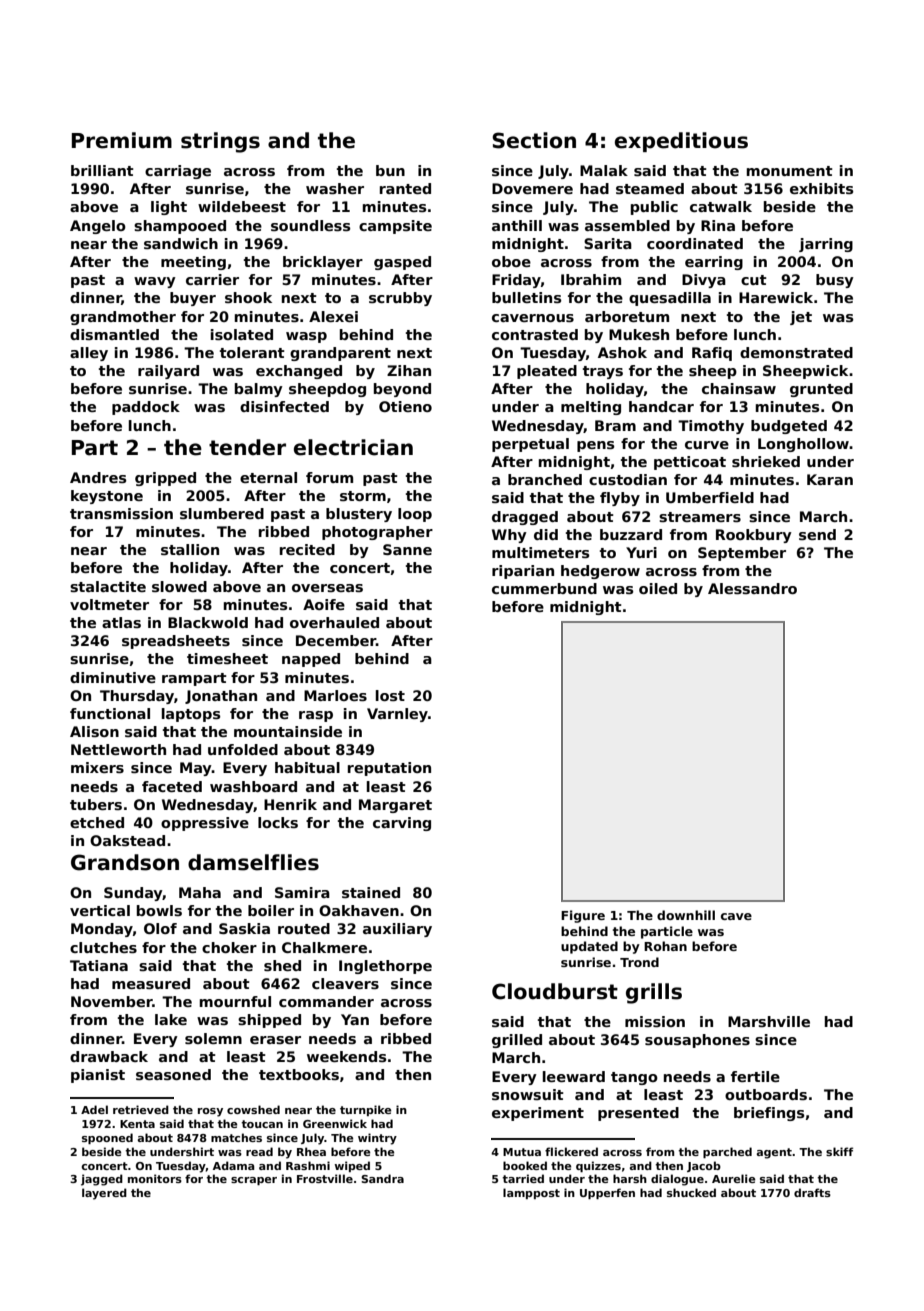 The height and width of the document is (1311, 924). What do you see at coordinates (220, 142) in the document?
I see `strings` at bounding box center [220, 142].
